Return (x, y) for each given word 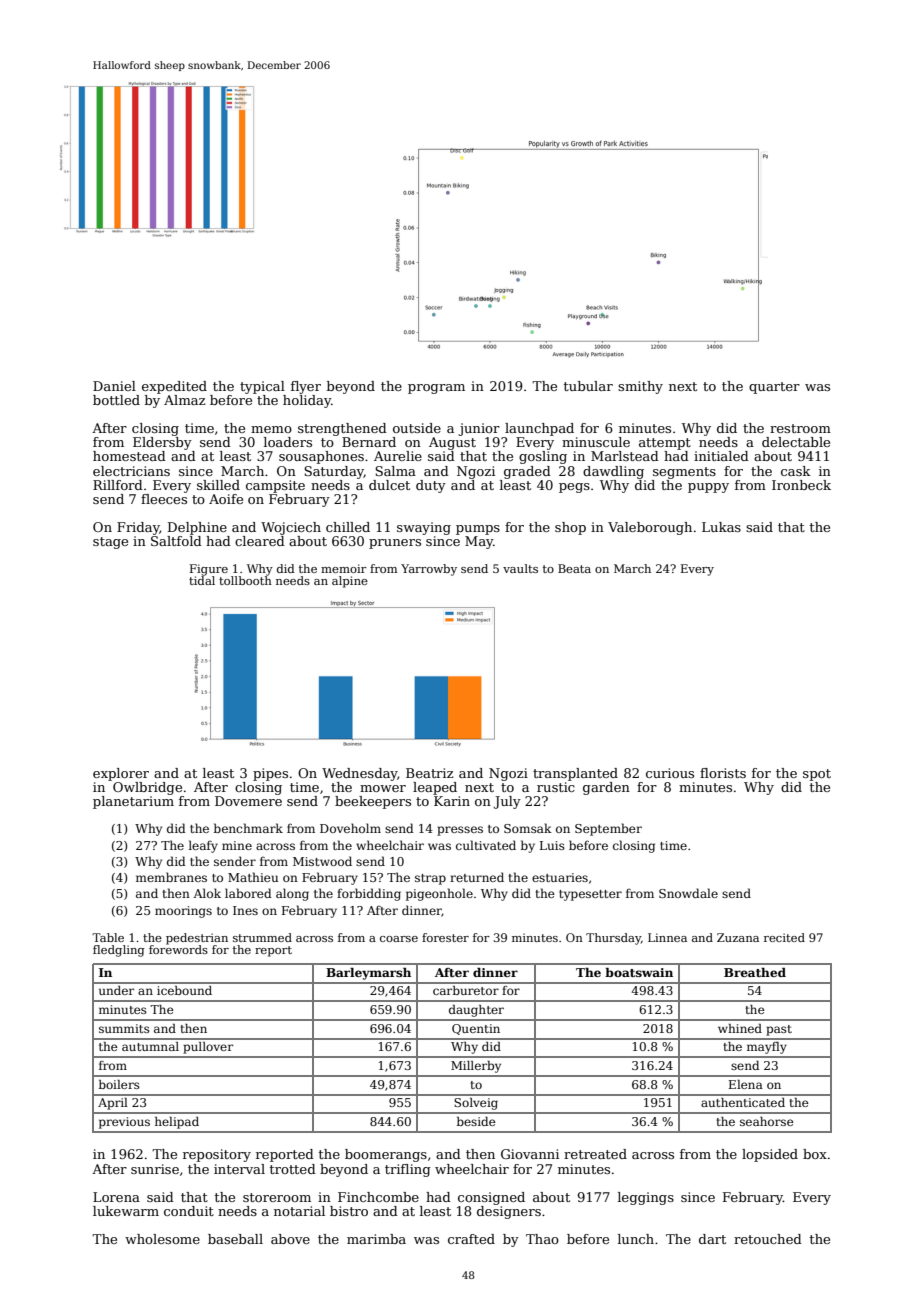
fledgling (119, 951)
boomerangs (386, 1155)
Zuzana (738, 937)
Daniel (114, 386)
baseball (235, 1239)
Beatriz (429, 773)
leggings (646, 1198)
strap (430, 879)
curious (670, 773)
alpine (350, 582)
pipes (270, 774)
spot (817, 775)
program (436, 389)
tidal (202, 580)
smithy (640, 387)
